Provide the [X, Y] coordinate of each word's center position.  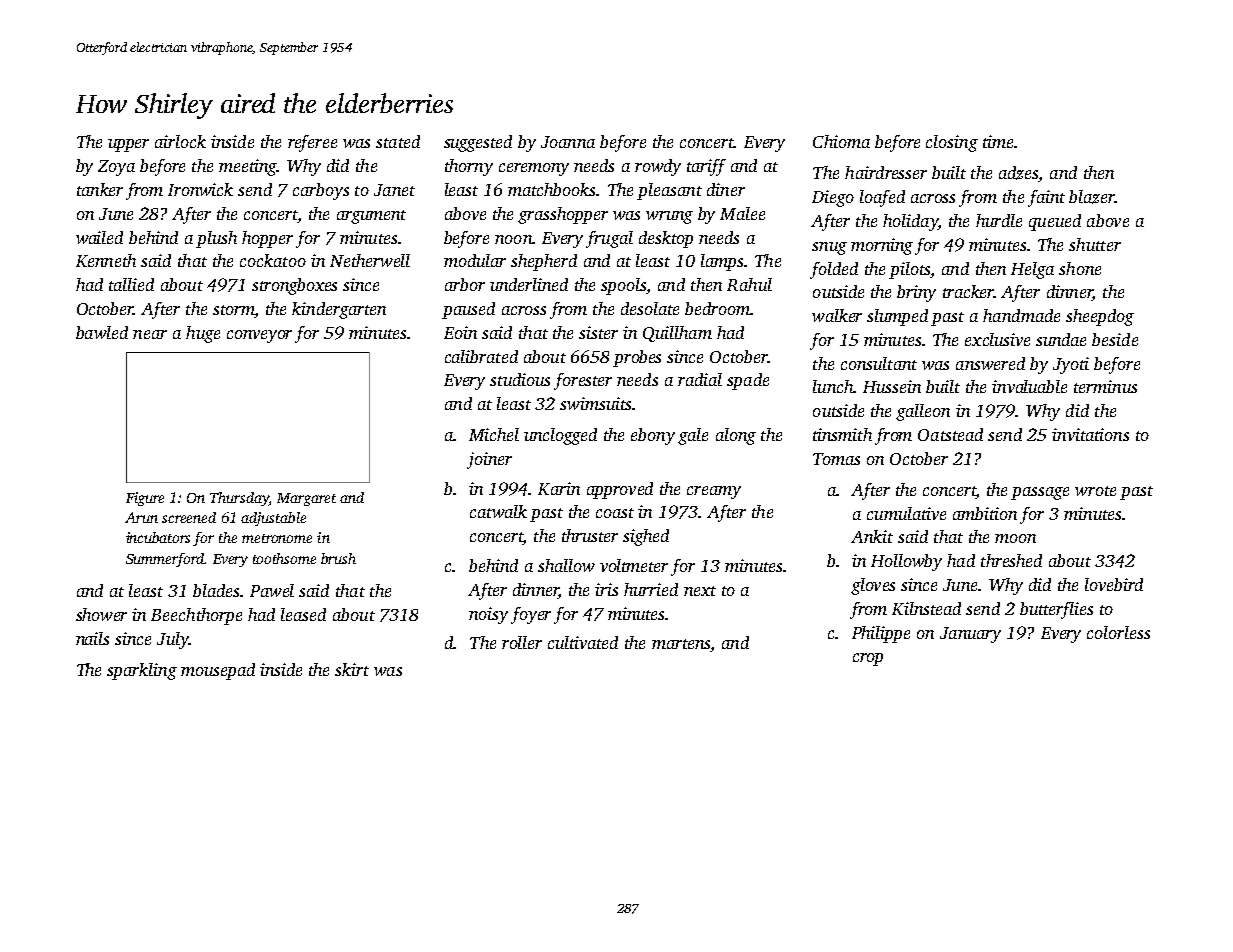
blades [216, 590]
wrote [1095, 491]
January [970, 635]
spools [623, 286]
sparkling [142, 671]
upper [128, 145]
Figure [145, 499]
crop [868, 659]
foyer [531, 615]
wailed [99, 237]
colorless [1118, 632]
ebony [653, 436]
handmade [1021, 315]
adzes [1019, 174]
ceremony [534, 169]
